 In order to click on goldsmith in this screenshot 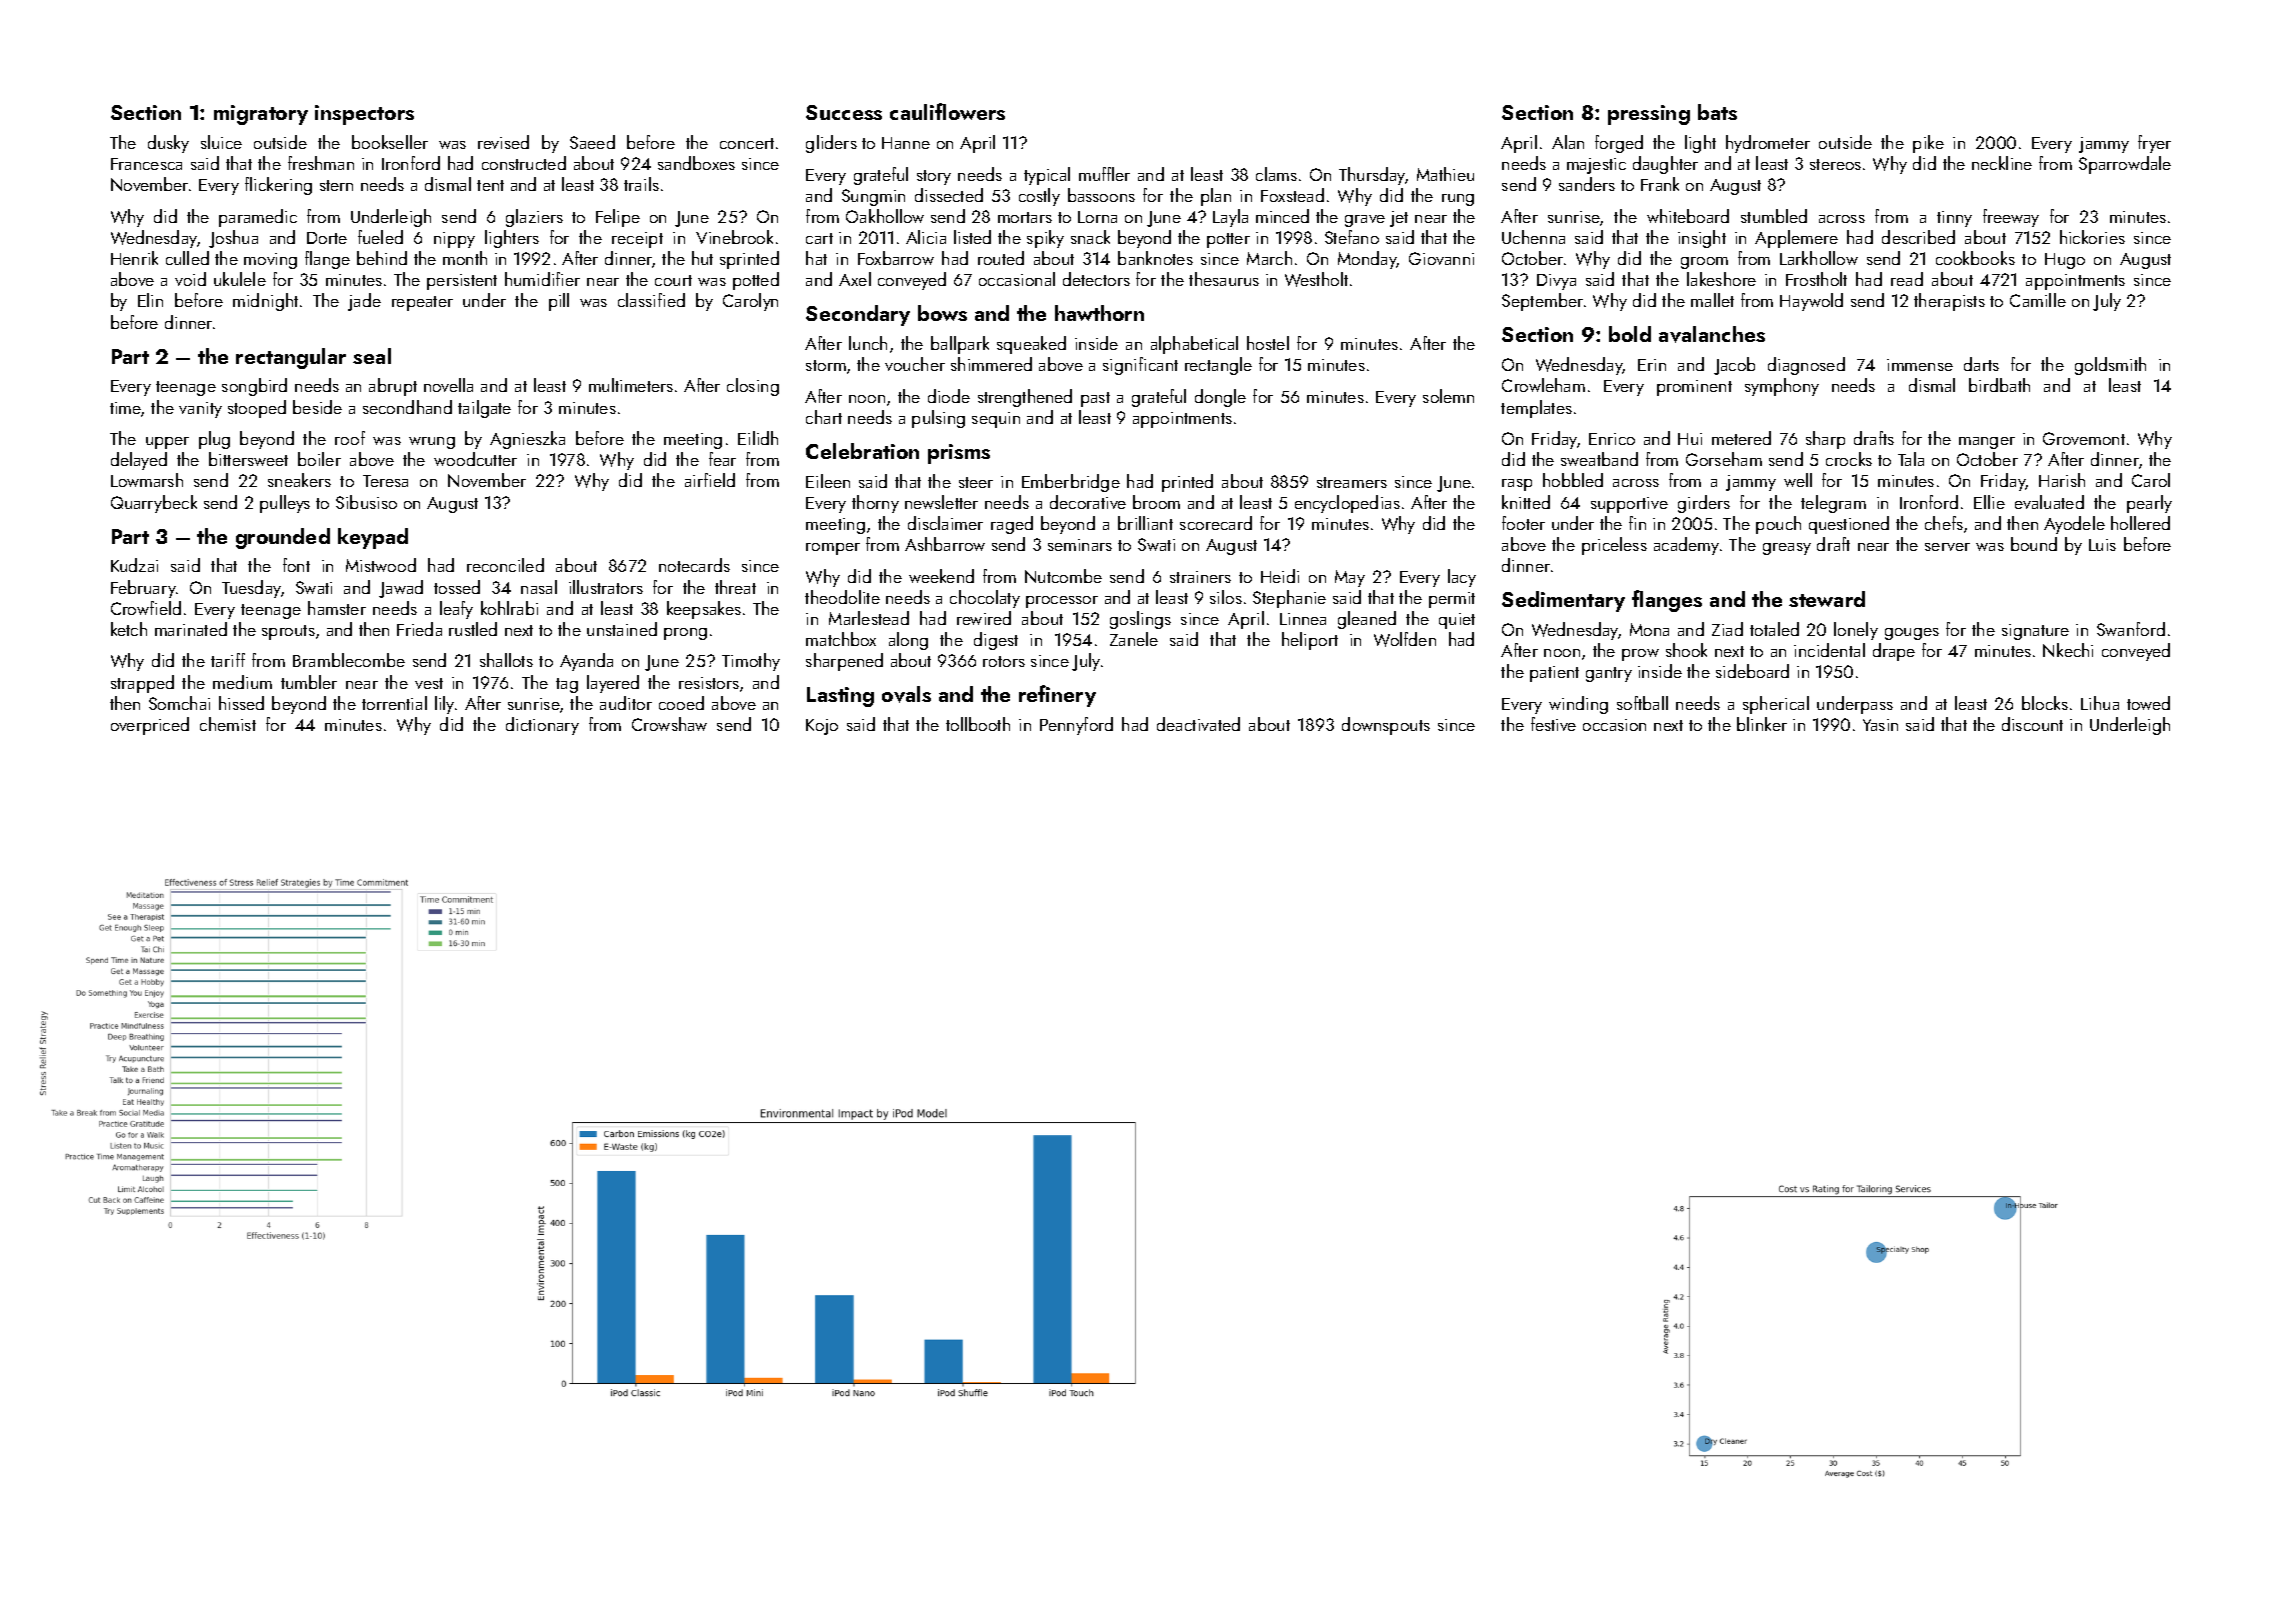, I will do `click(2110, 366)`.
